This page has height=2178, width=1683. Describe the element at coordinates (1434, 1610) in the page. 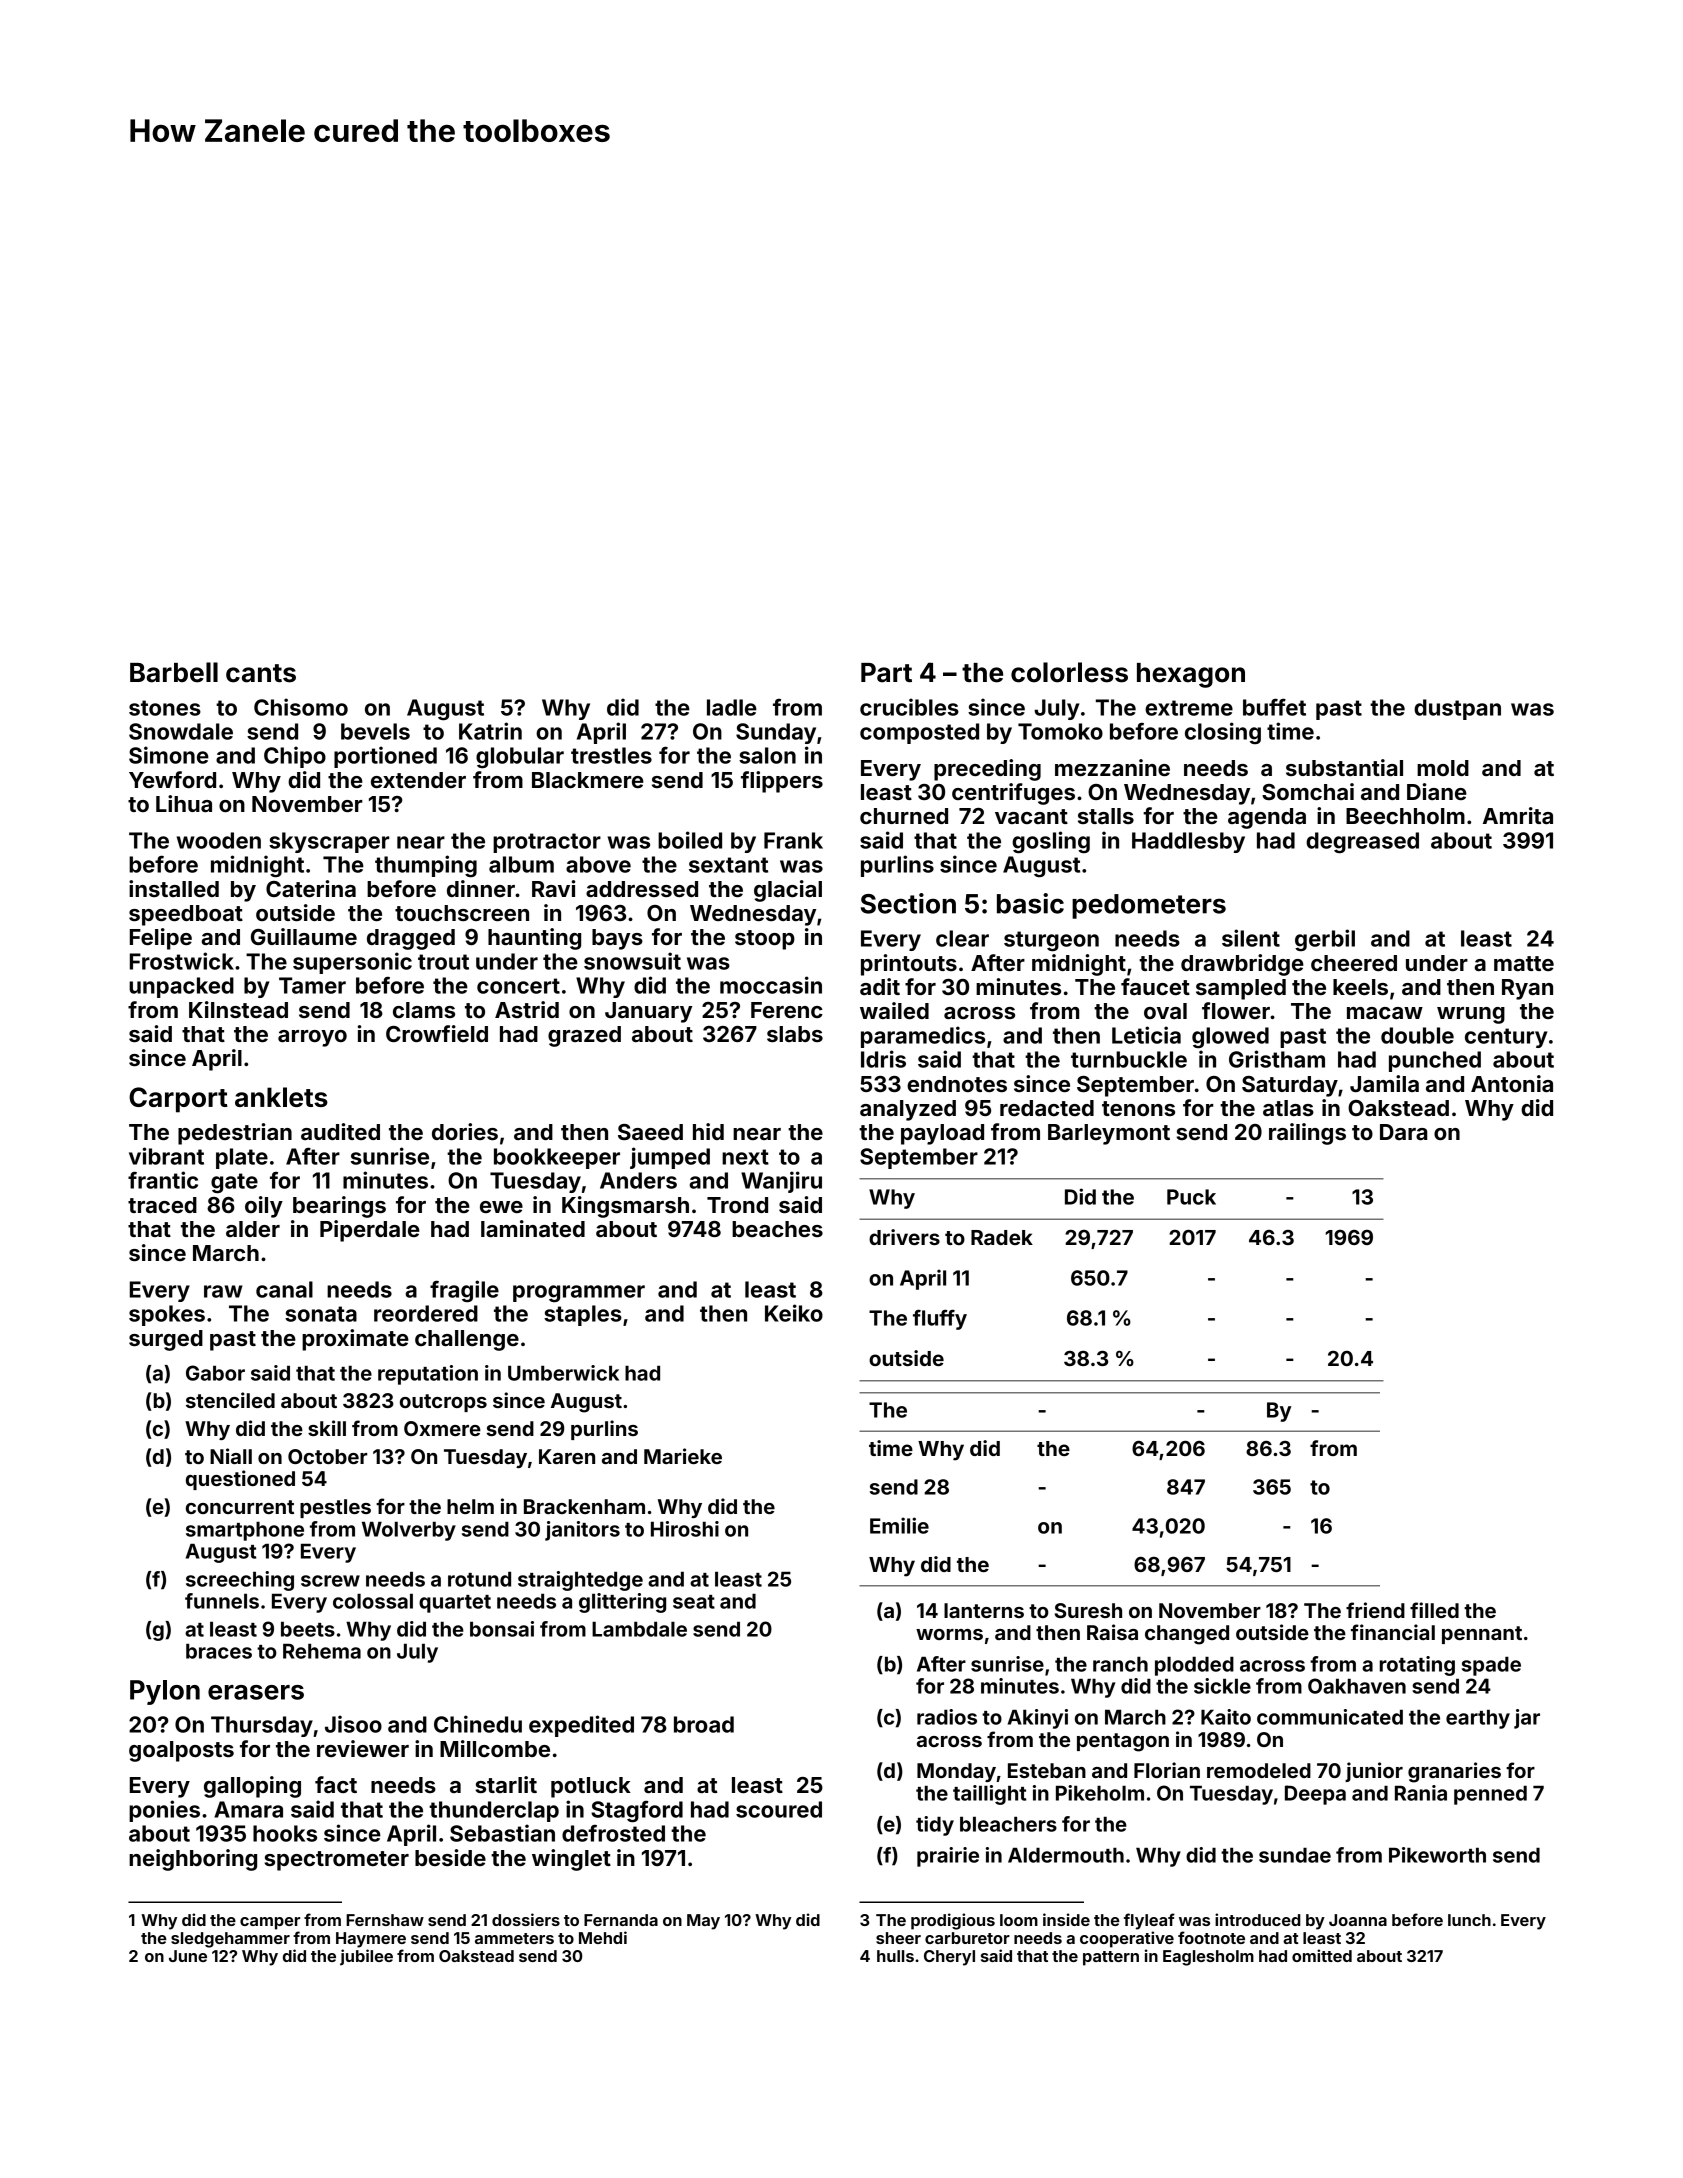

I see `filled` at that location.
